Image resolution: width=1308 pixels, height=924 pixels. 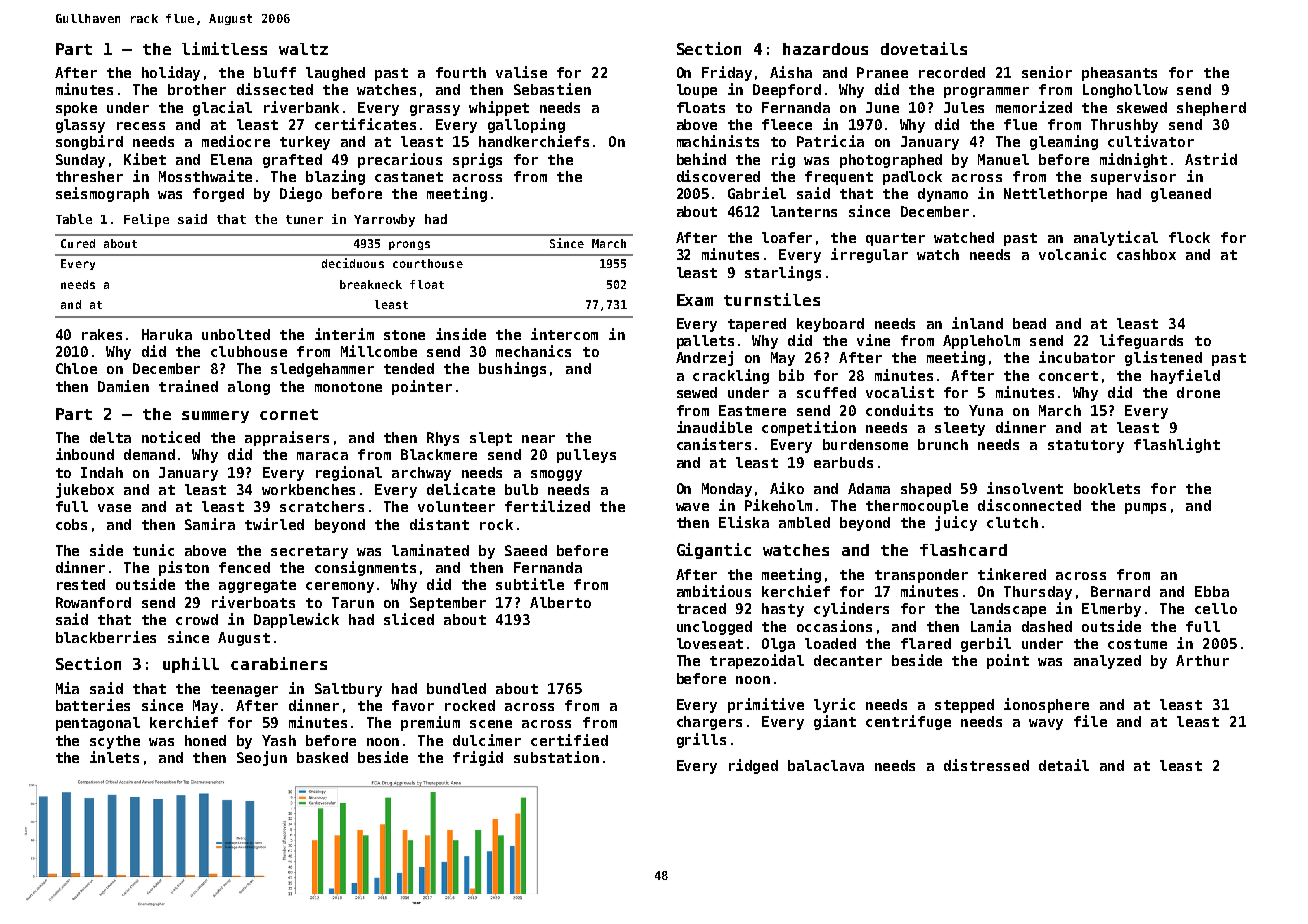 What do you see at coordinates (757, 193) in the screenshot?
I see `Gabriel` at bounding box center [757, 193].
